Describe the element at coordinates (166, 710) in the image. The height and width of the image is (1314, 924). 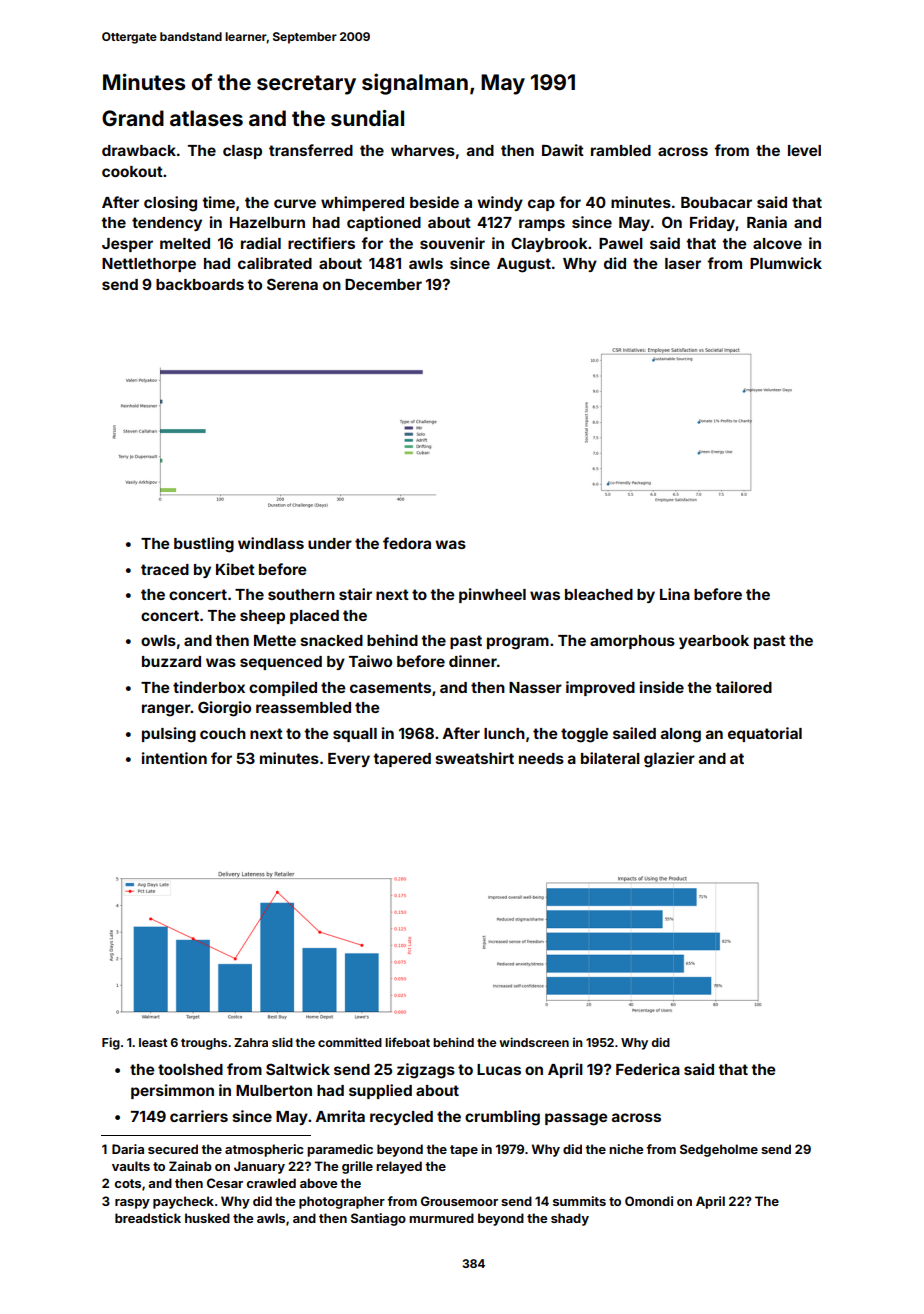
I see `ranger` at that location.
